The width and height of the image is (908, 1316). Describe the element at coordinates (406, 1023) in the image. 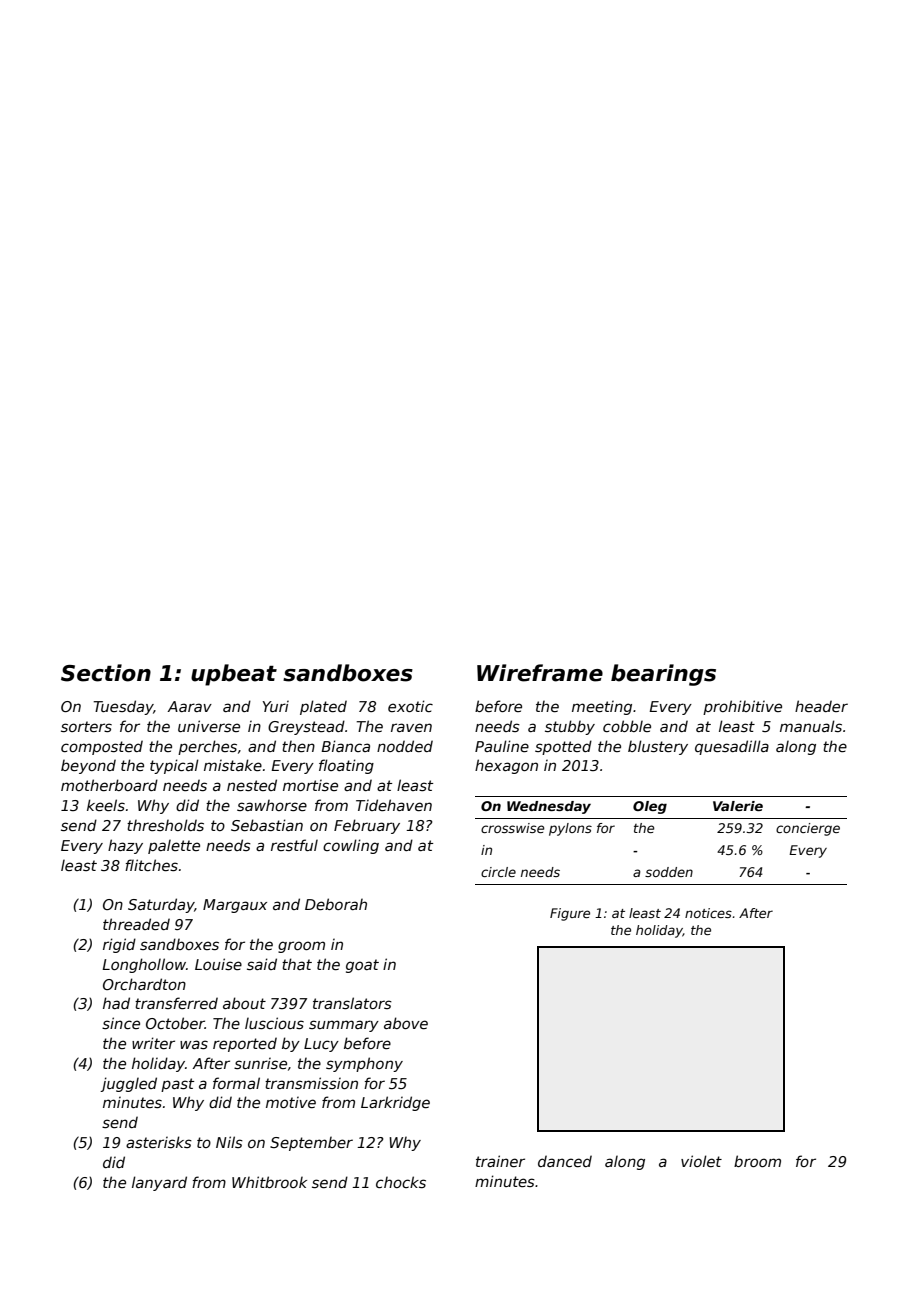

I see `above` at that location.
